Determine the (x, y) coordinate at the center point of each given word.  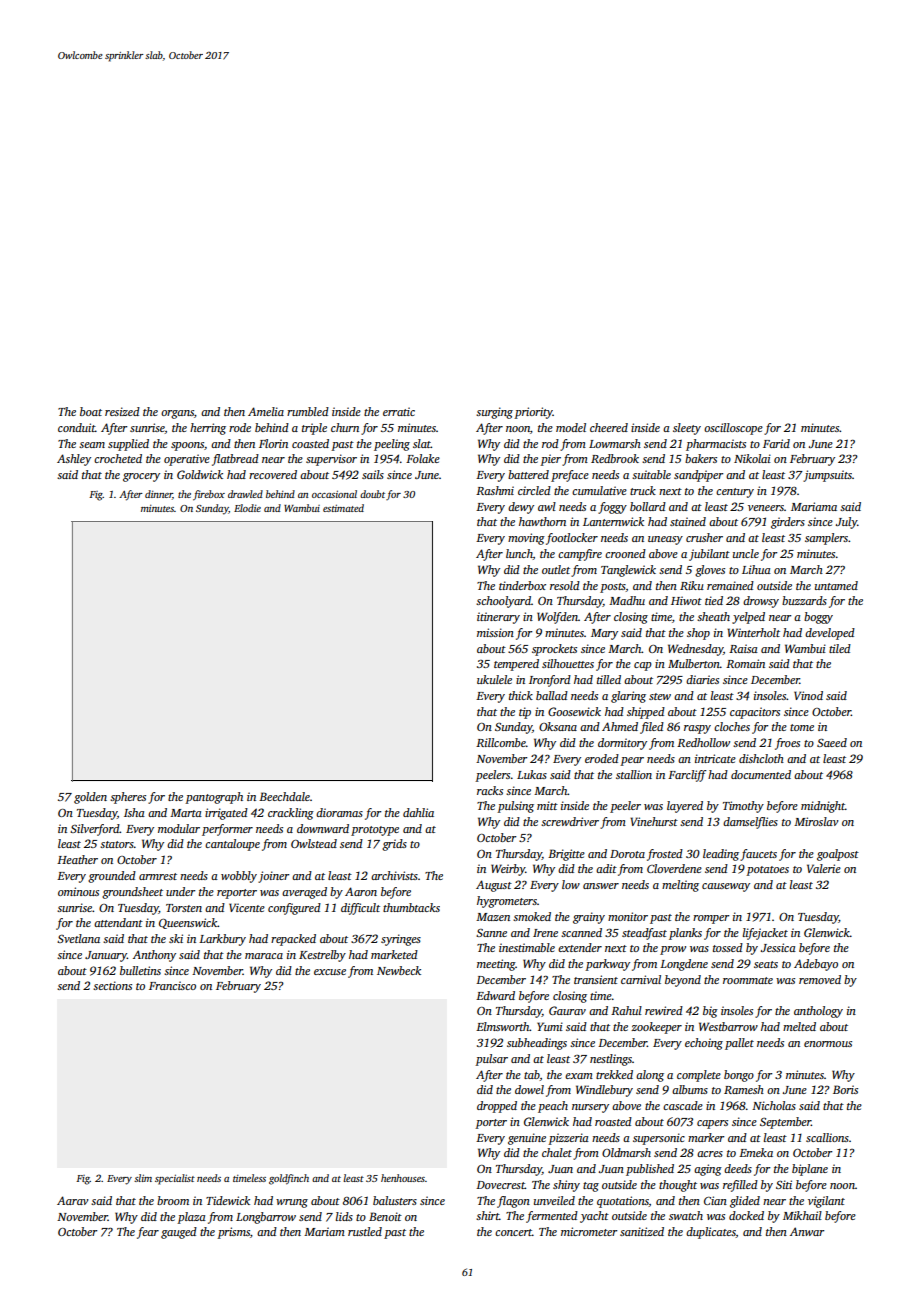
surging (494, 413)
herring (208, 429)
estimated (343, 508)
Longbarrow (266, 1218)
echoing (704, 1044)
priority (533, 413)
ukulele (494, 679)
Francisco (172, 985)
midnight (823, 807)
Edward (495, 995)
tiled (840, 648)
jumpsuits (827, 476)
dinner (159, 495)
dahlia (418, 812)
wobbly (239, 877)
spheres (128, 798)
